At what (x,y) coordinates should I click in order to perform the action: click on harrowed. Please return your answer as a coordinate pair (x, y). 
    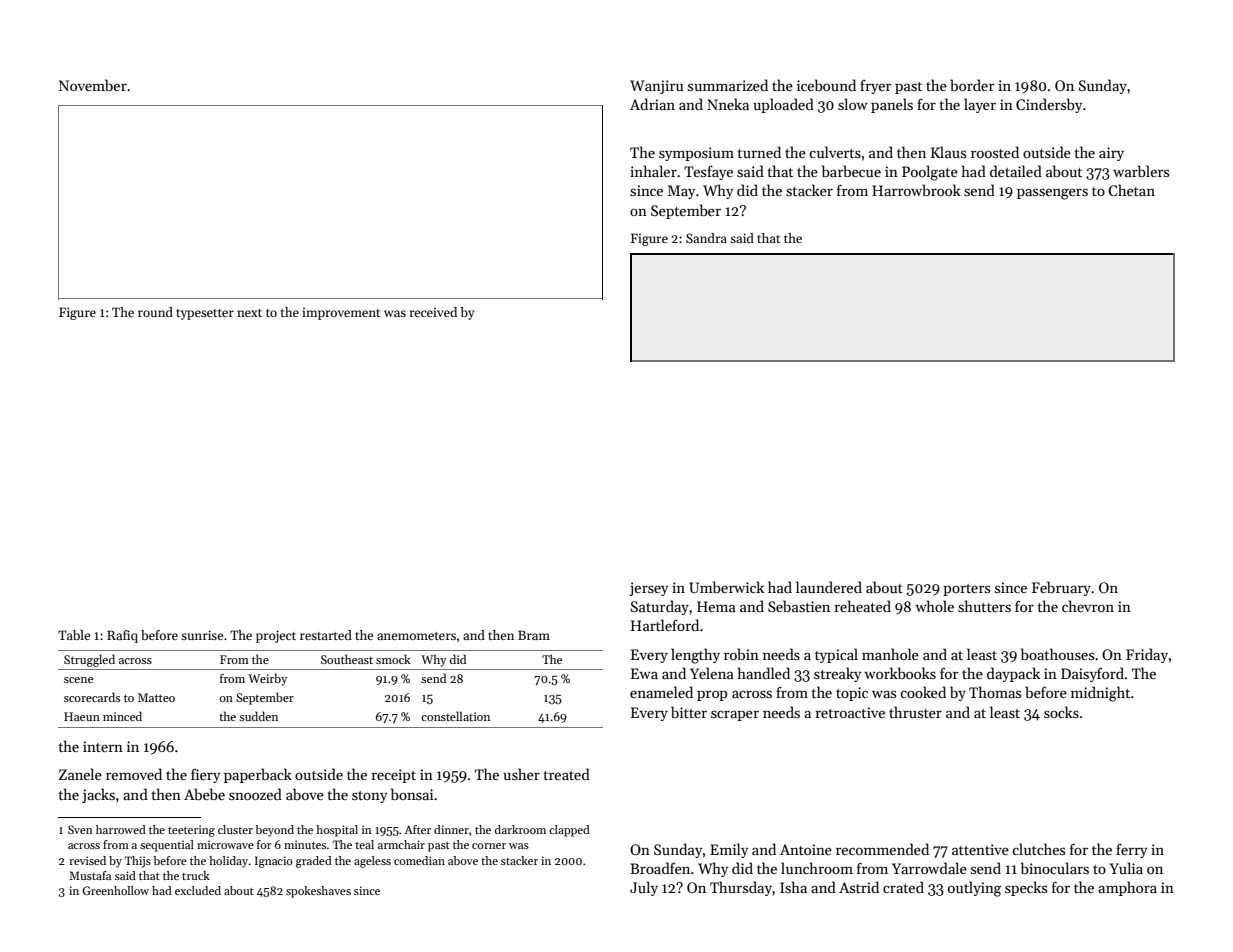
    Looking at the image, I should click on (121, 829).
